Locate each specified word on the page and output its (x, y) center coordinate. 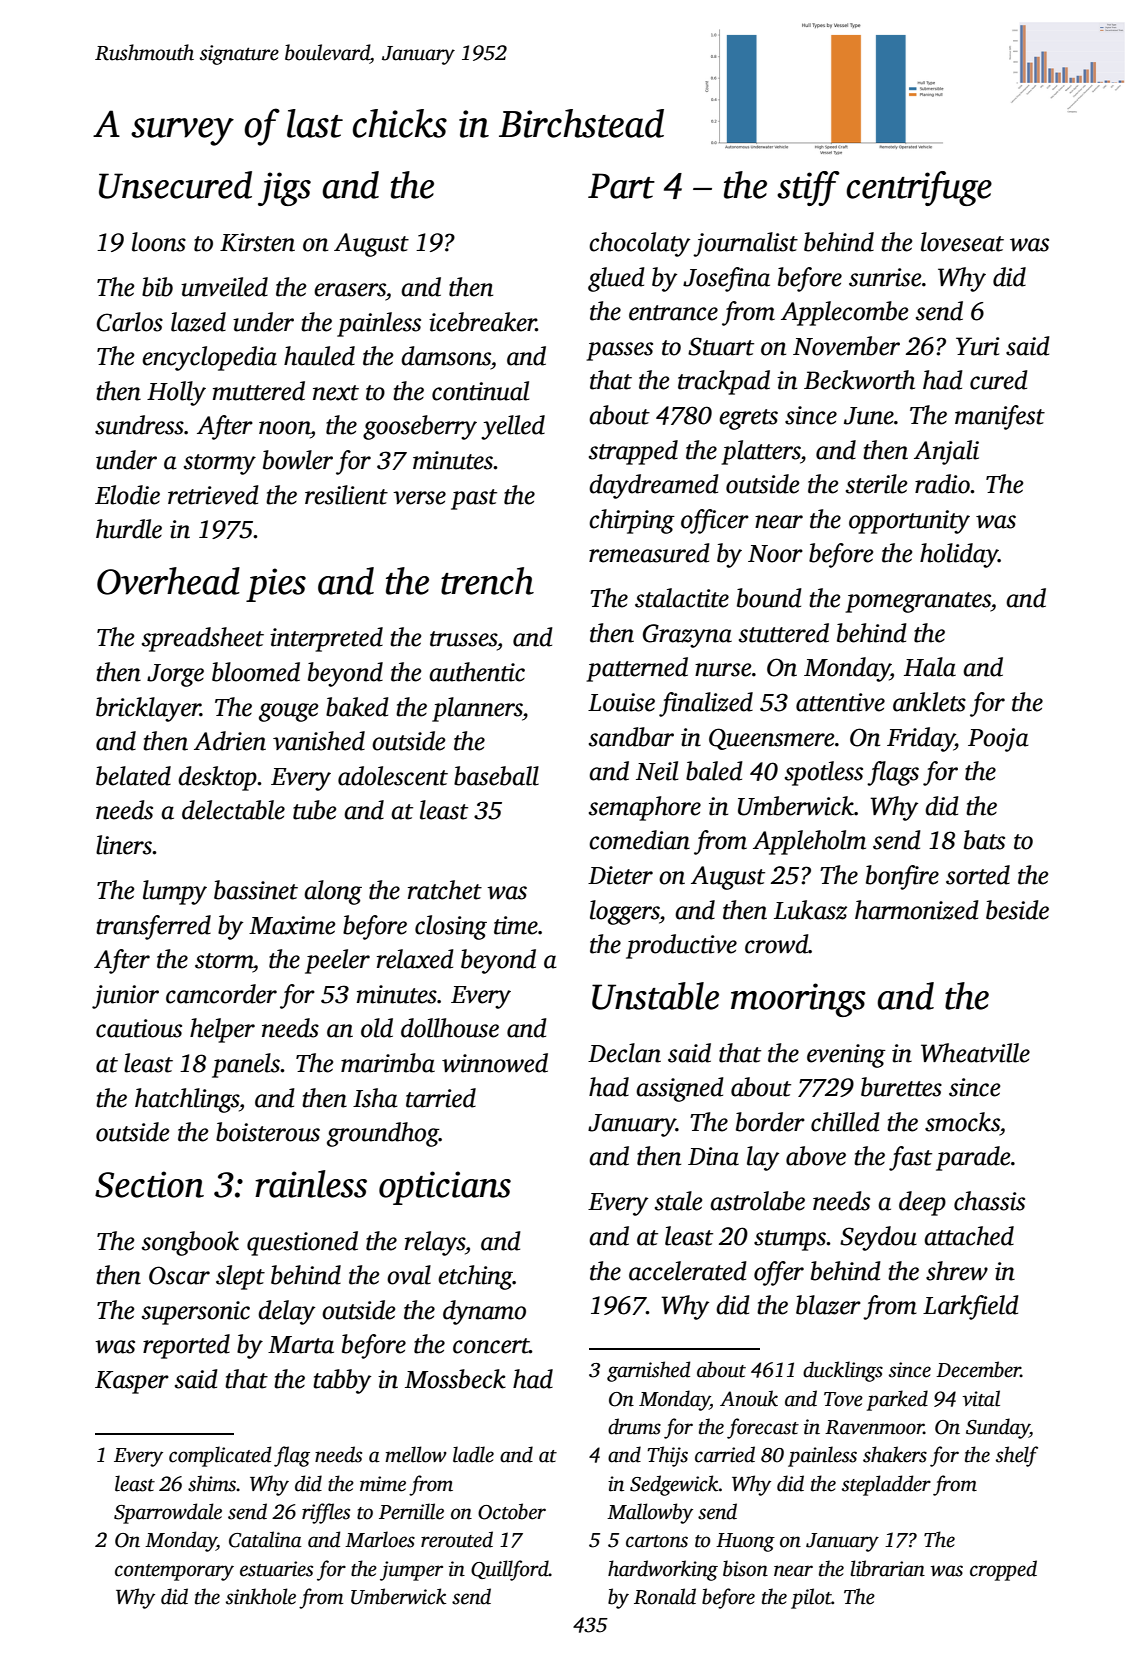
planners (477, 709)
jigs (284, 189)
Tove (843, 1399)
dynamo (484, 1312)
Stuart (721, 346)
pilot (811, 1598)
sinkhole (261, 1596)
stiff (808, 188)
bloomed (256, 672)
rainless (311, 1184)
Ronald (665, 1596)
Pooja (998, 740)
